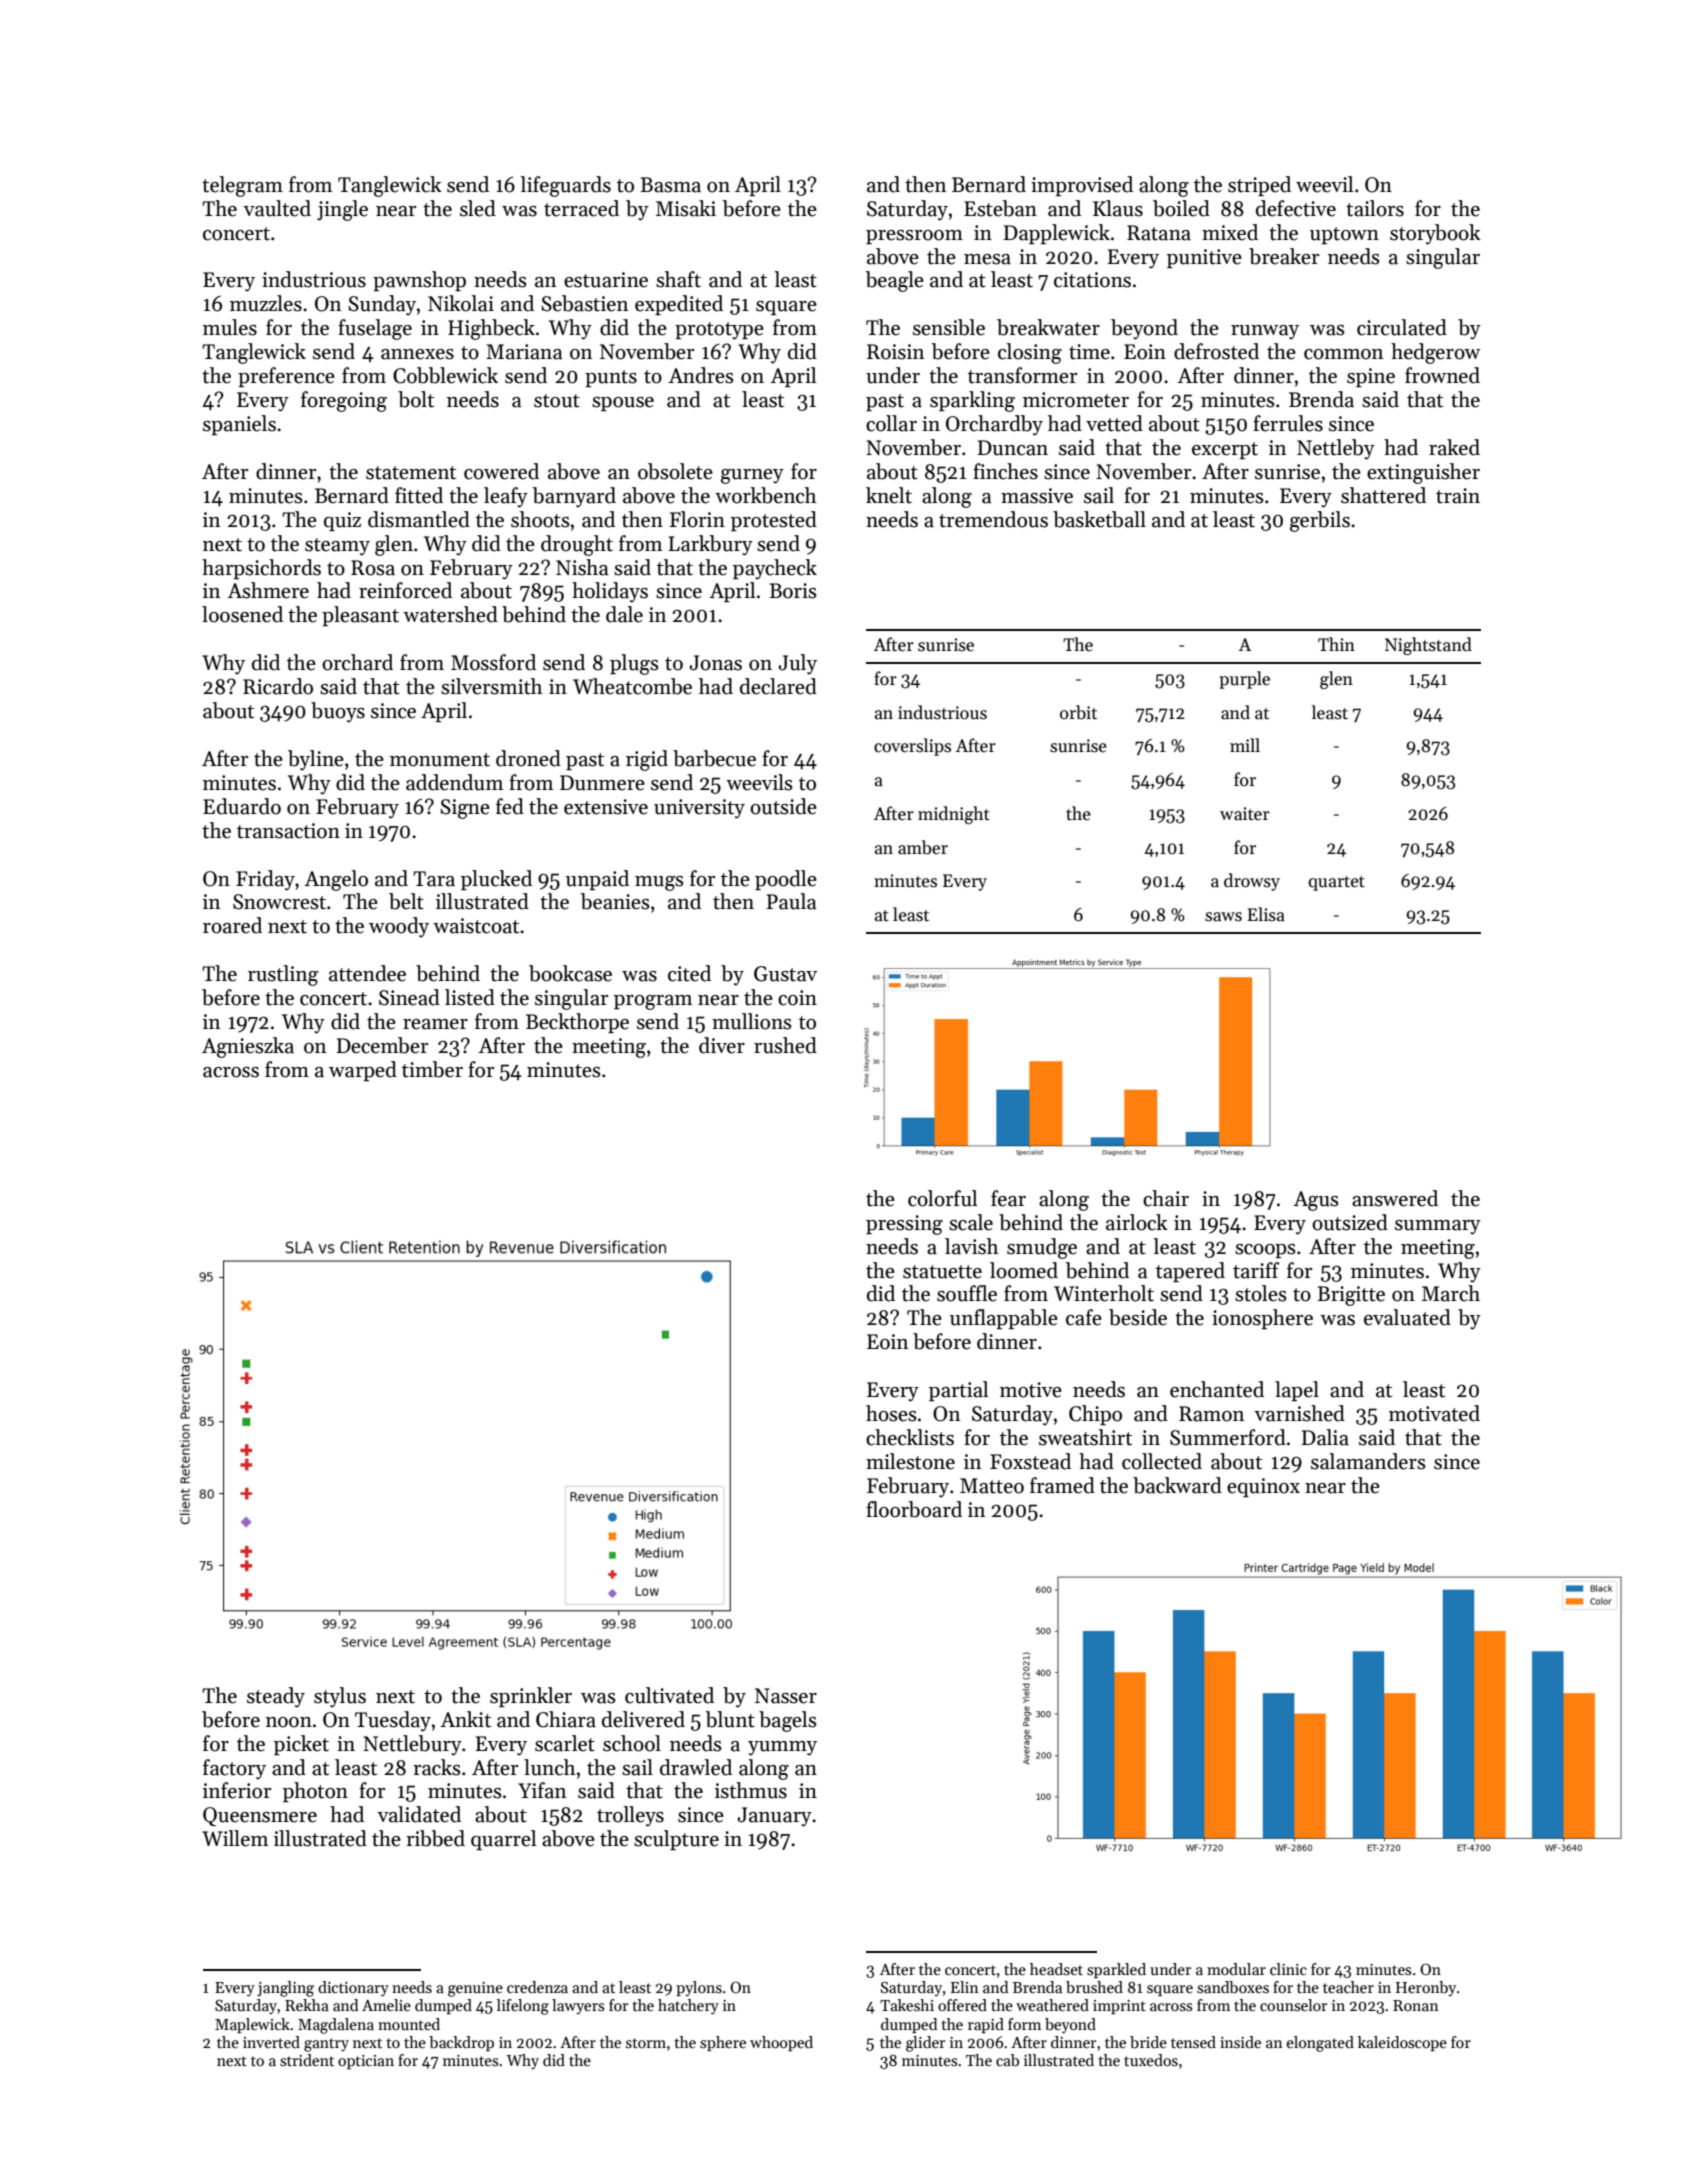  Describe the element at coordinates (630, 1816) in the screenshot. I see `trolleys` at that location.
